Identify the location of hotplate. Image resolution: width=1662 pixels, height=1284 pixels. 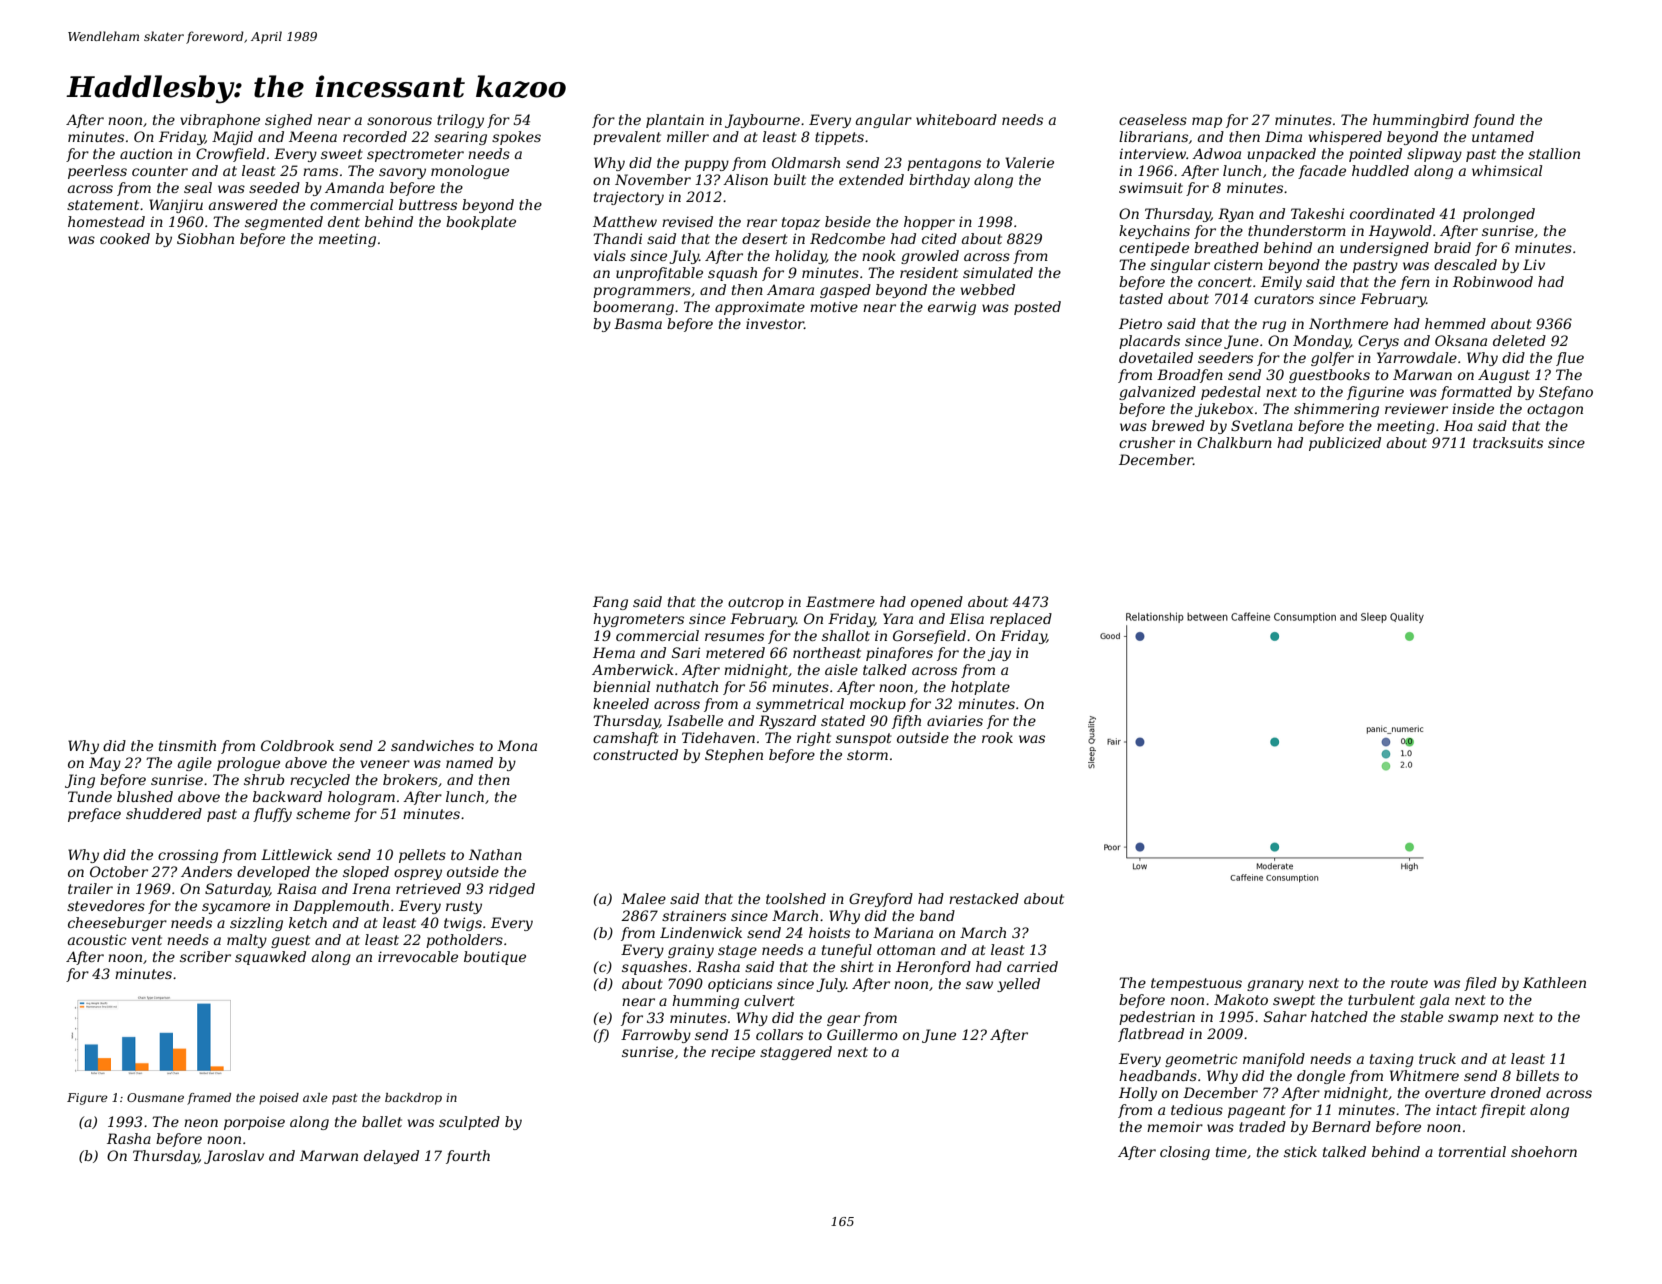
(980, 688).
